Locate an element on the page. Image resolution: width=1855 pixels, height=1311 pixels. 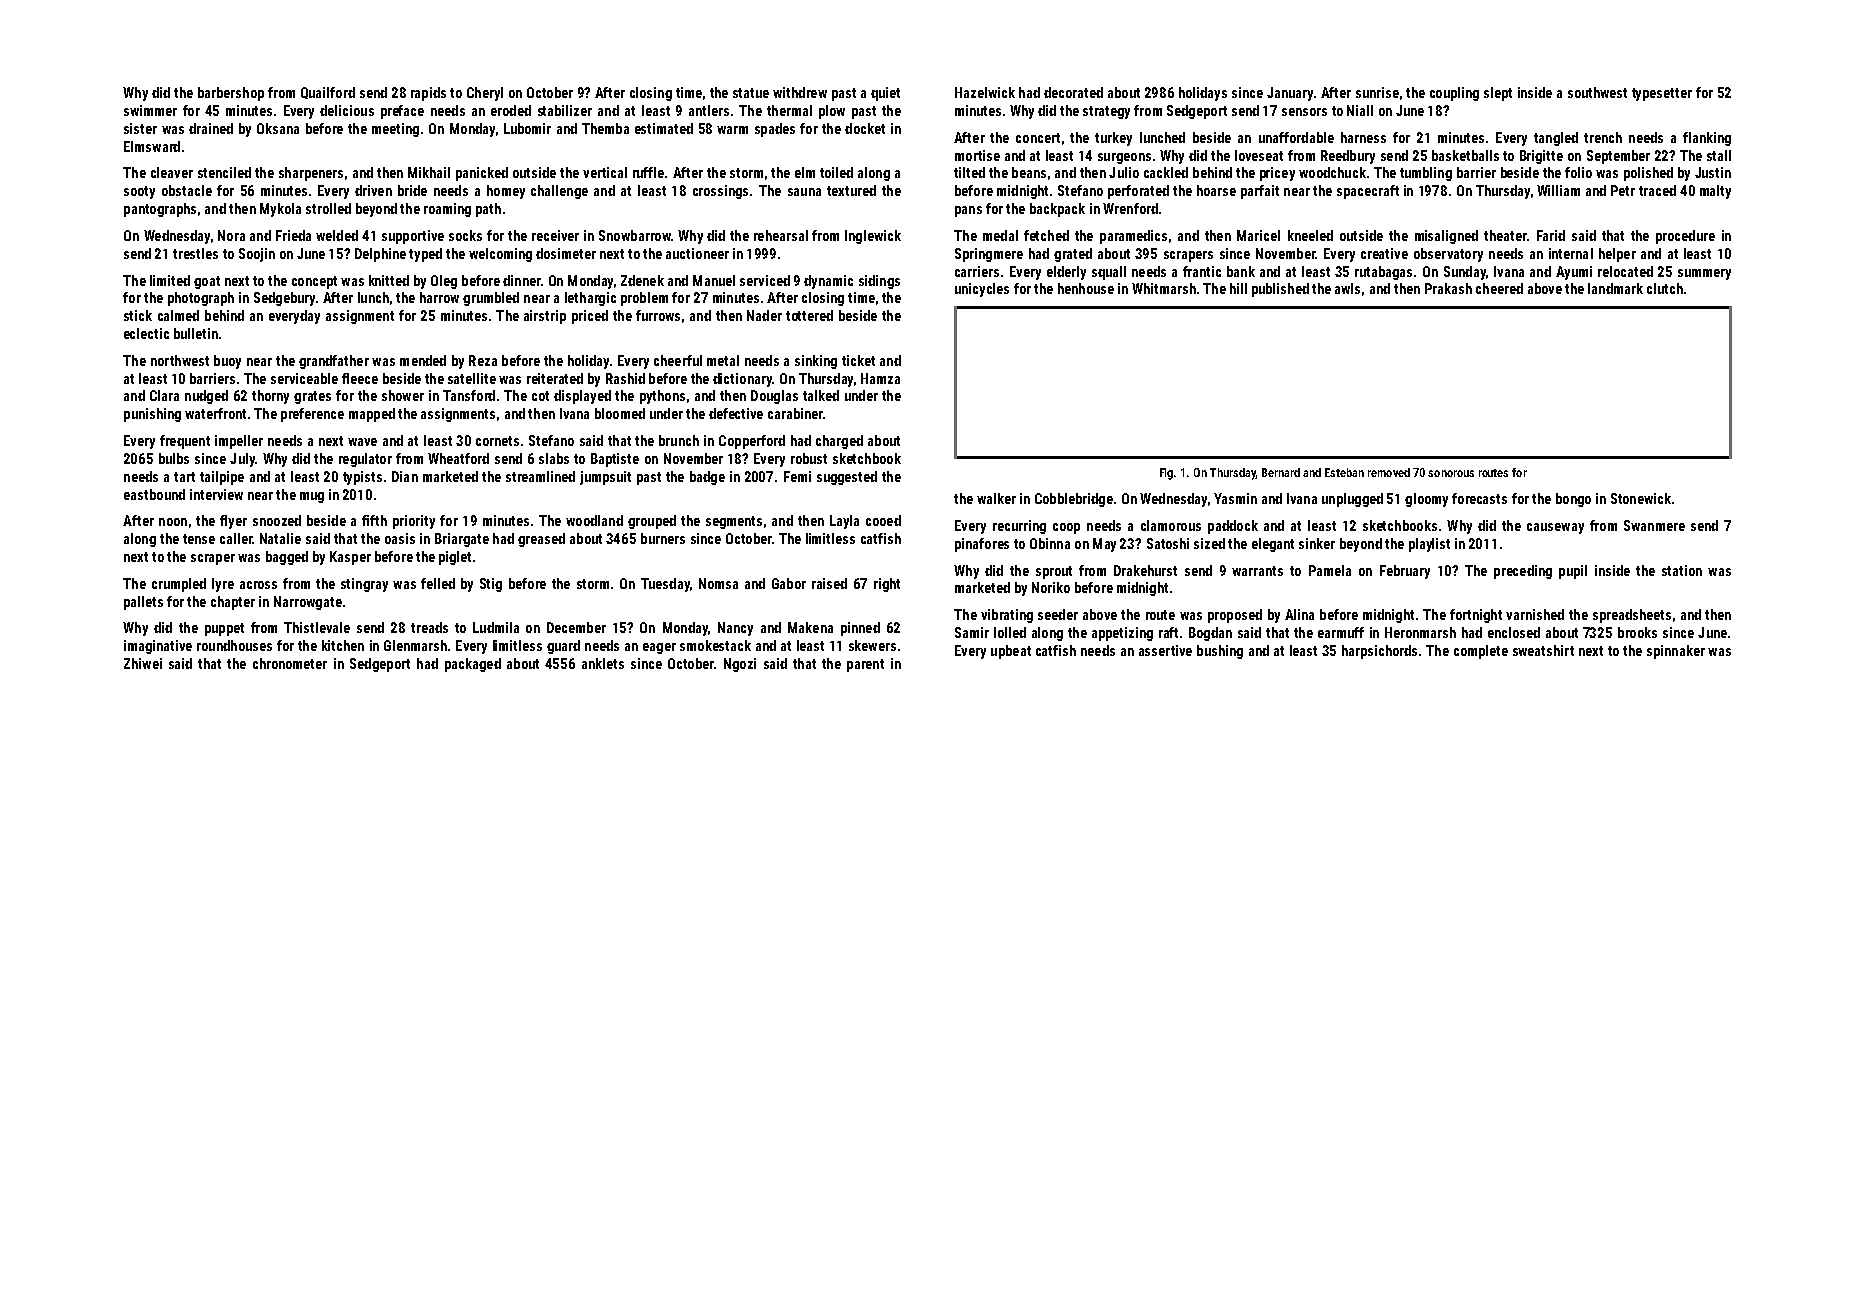
bongo is located at coordinates (1573, 500).
